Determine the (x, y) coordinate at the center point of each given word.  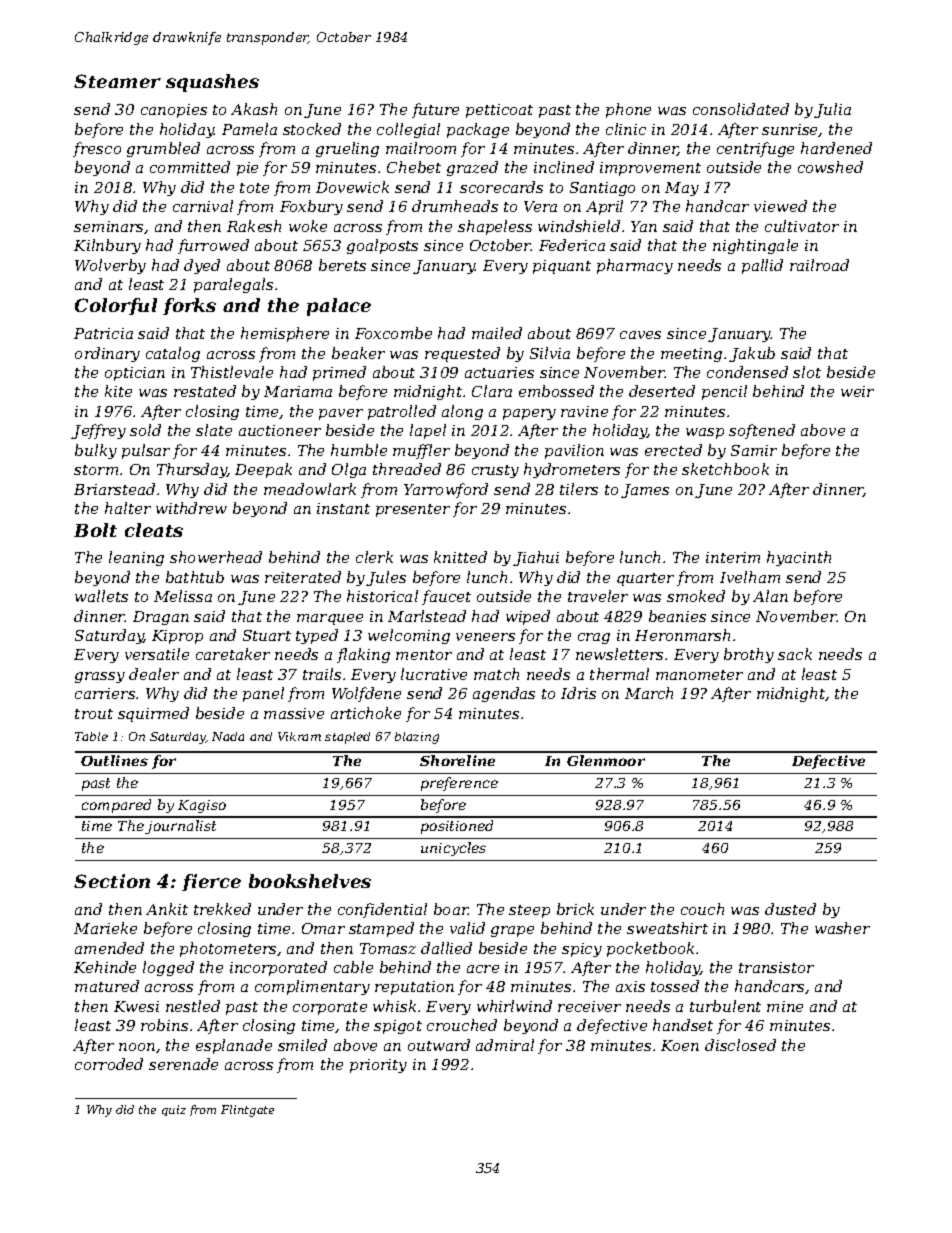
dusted (790, 909)
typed (317, 636)
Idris (578, 693)
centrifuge (755, 149)
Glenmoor (606, 760)
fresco (97, 149)
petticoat (499, 111)
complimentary (312, 987)
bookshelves (310, 881)
